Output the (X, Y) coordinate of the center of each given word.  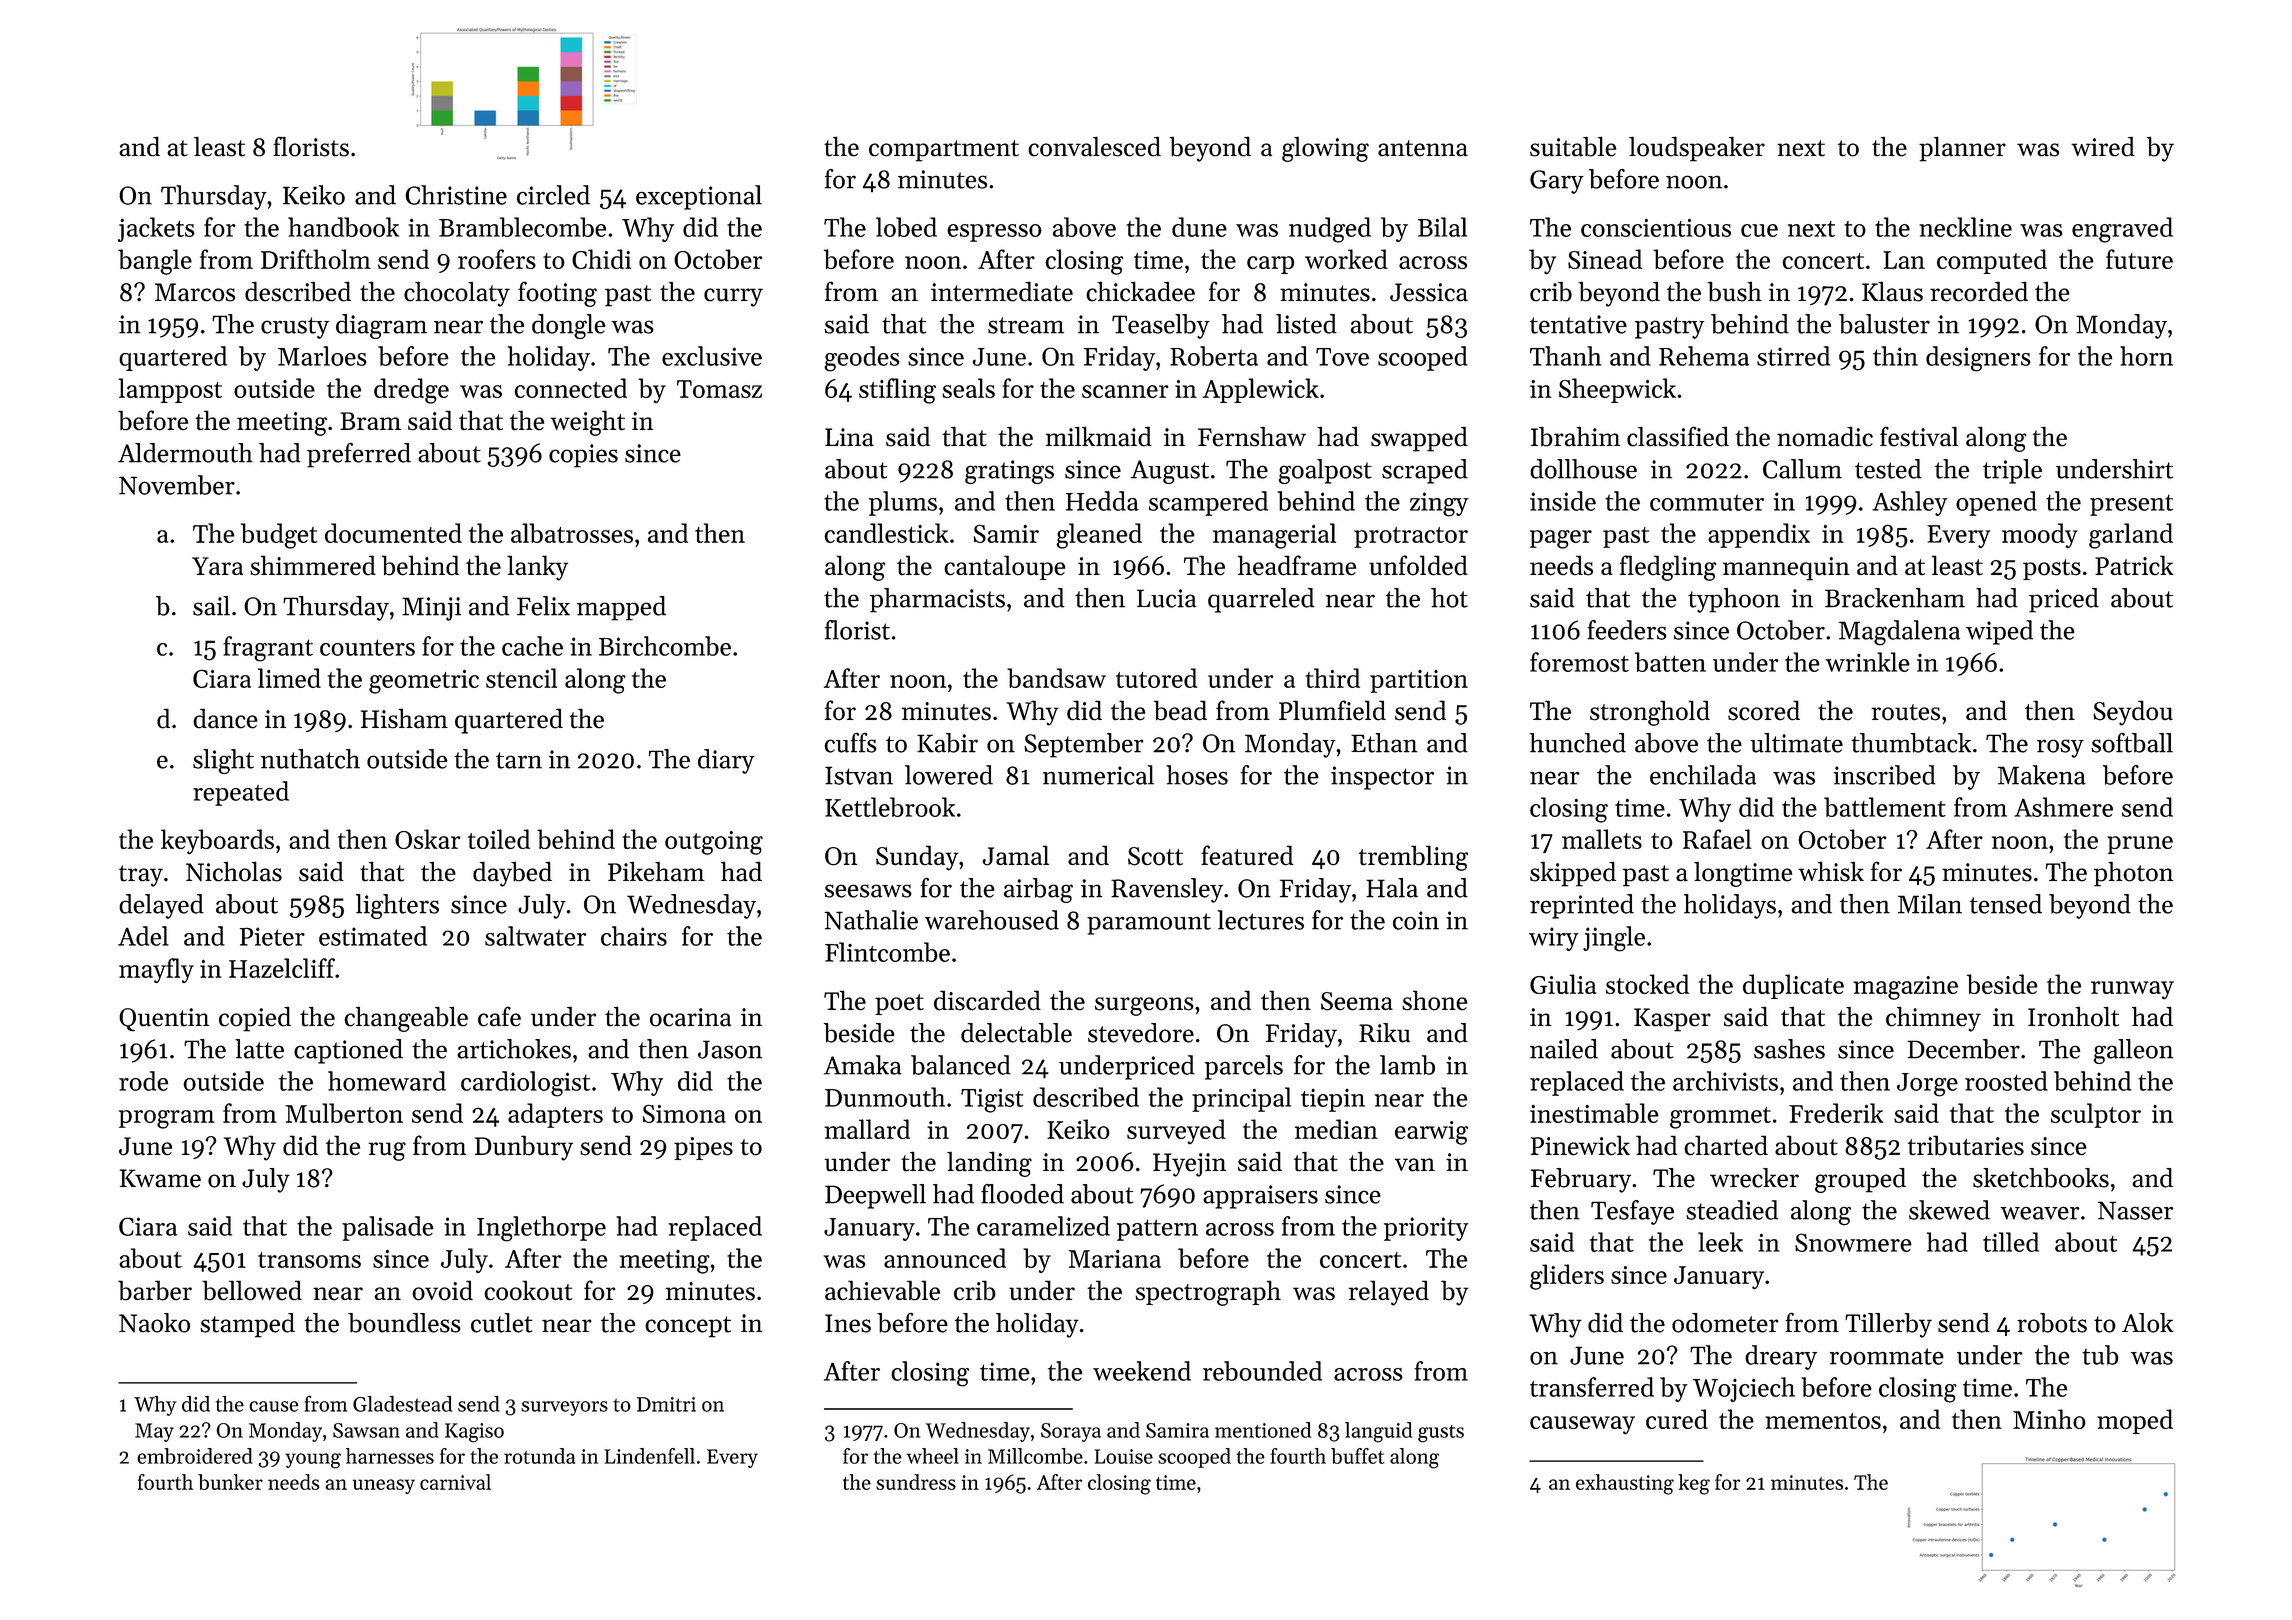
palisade (388, 1228)
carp (1270, 265)
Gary (1557, 182)
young (313, 1461)
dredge (411, 391)
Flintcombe (887, 952)
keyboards (217, 841)
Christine (456, 195)
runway (2132, 990)
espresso (994, 233)
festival (1919, 436)
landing (989, 1164)
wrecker (1754, 1178)
